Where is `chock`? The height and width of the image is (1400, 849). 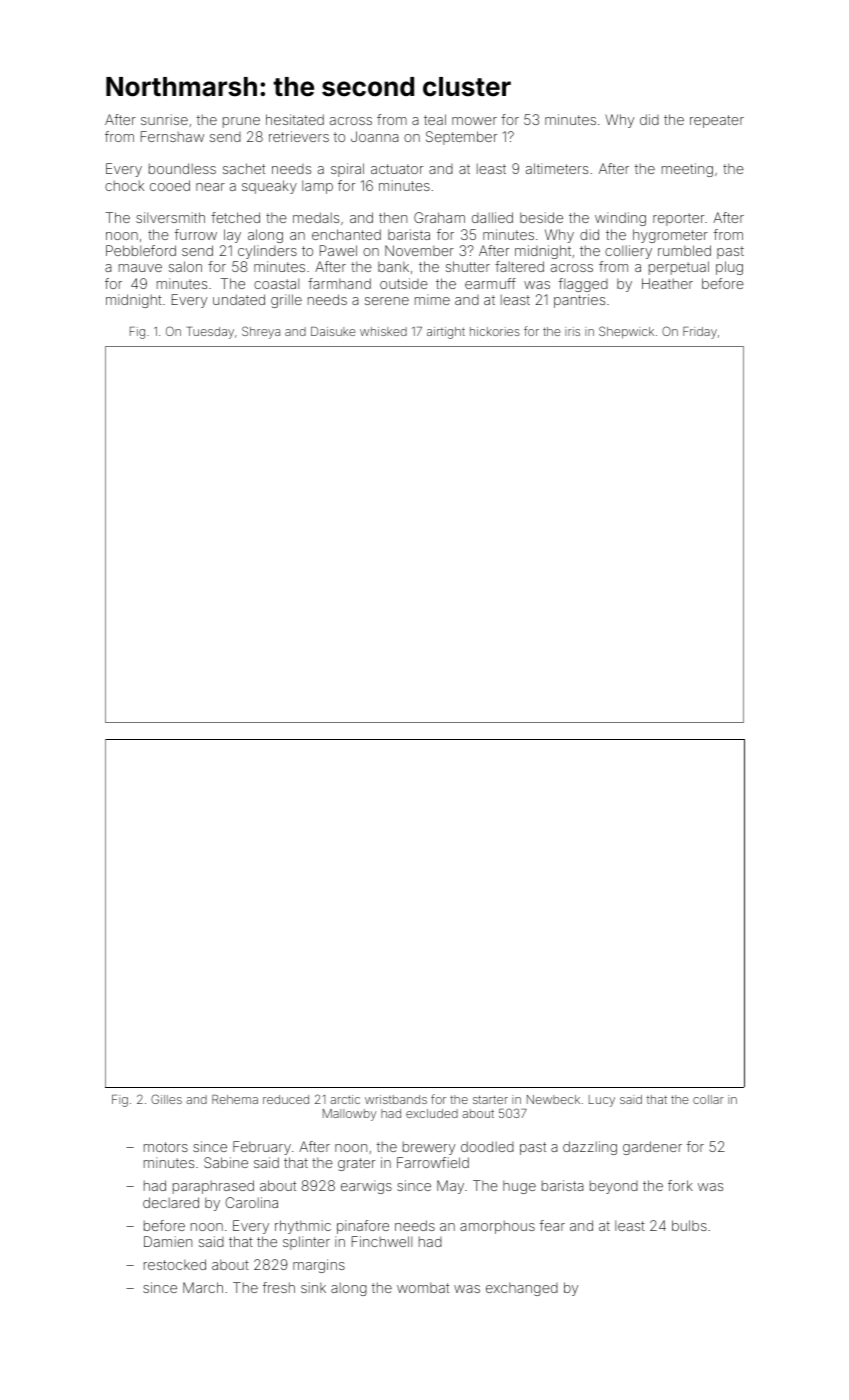 chock is located at coordinates (124, 185).
